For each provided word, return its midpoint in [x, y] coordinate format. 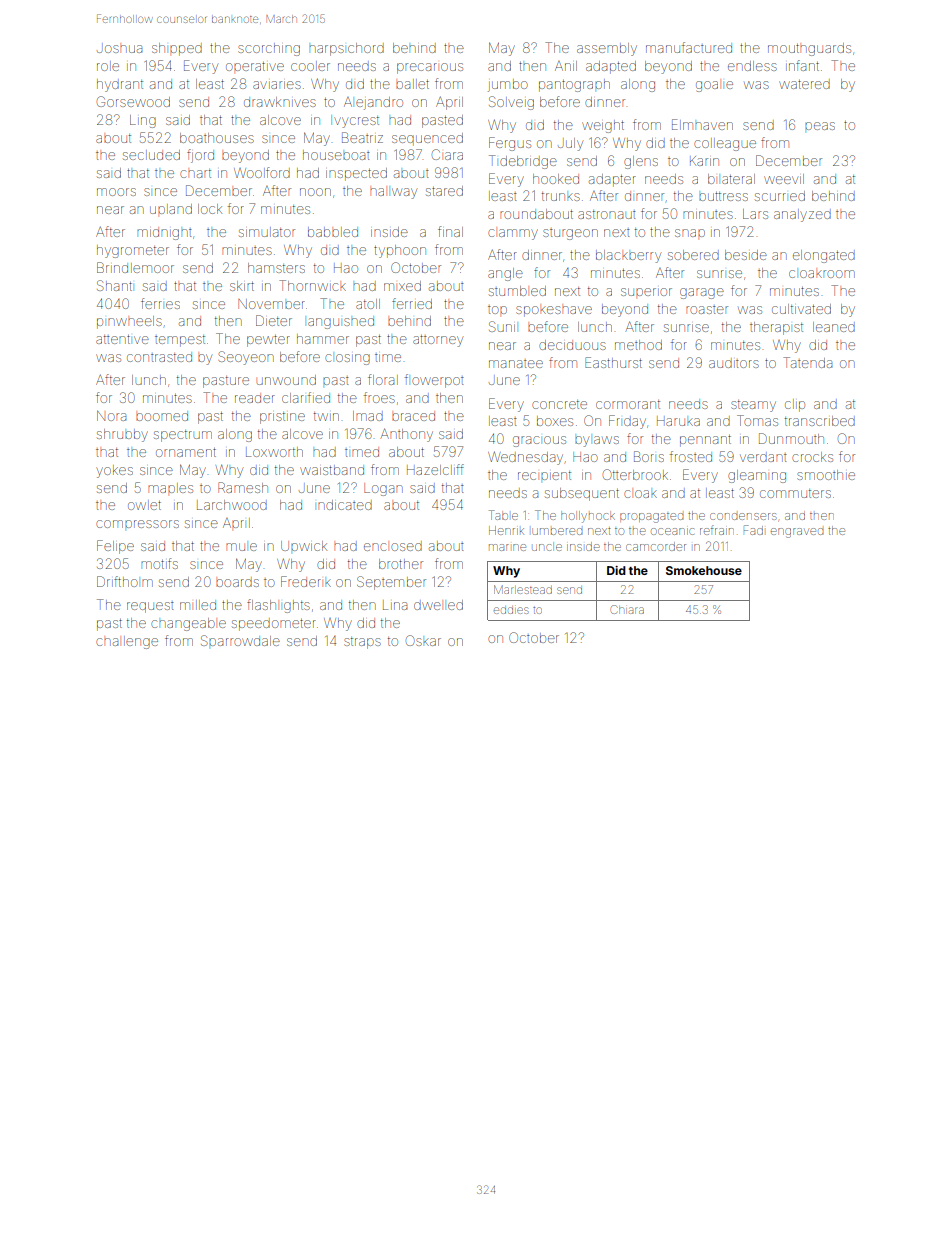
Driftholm [125, 581]
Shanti [114, 285]
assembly [607, 49]
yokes [114, 471]
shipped [177, 49]
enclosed [393, 547]
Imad [368, 416]
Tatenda [807, 362]
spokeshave [554, 311]
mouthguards [809, 49]
